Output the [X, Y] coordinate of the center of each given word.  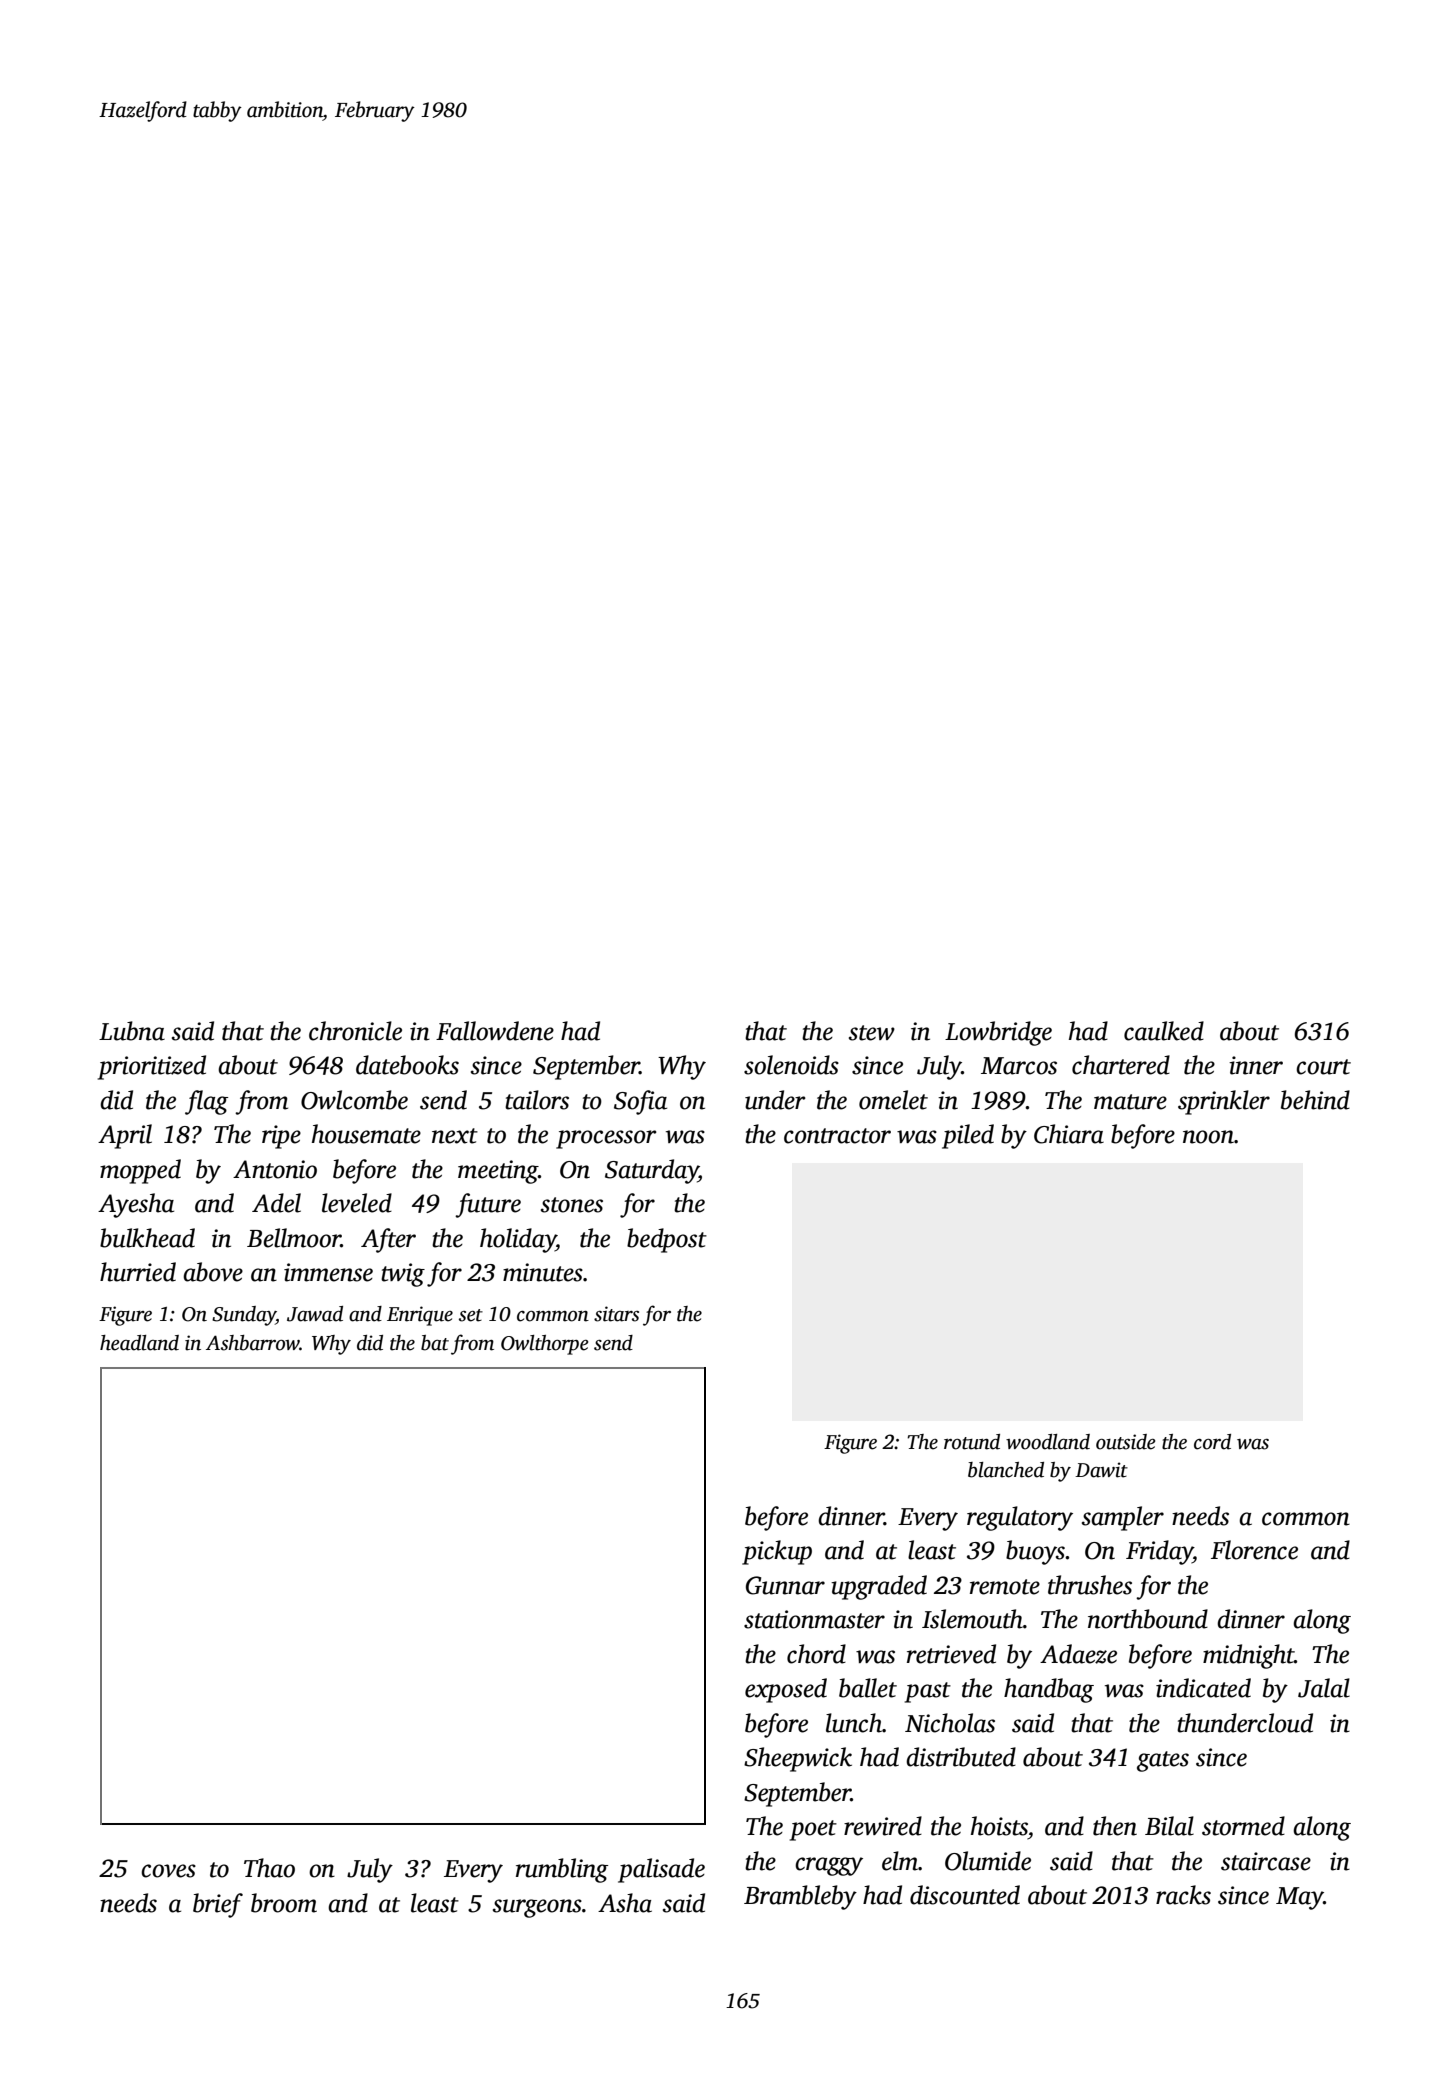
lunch [854, 1723]
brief [218, 1905]
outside [1125, 1442]
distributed [961, 1757]
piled [968, 1136]
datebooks [407, 1065]
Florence [1254, 1550]
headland [139, 1343]
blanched [1006, 1470]
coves [168, 1871]
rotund [972, 1442]
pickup [777, 1552]
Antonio [275, 1169]
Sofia [640, 1102]
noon [1208, 1137]
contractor [837, 1136]
